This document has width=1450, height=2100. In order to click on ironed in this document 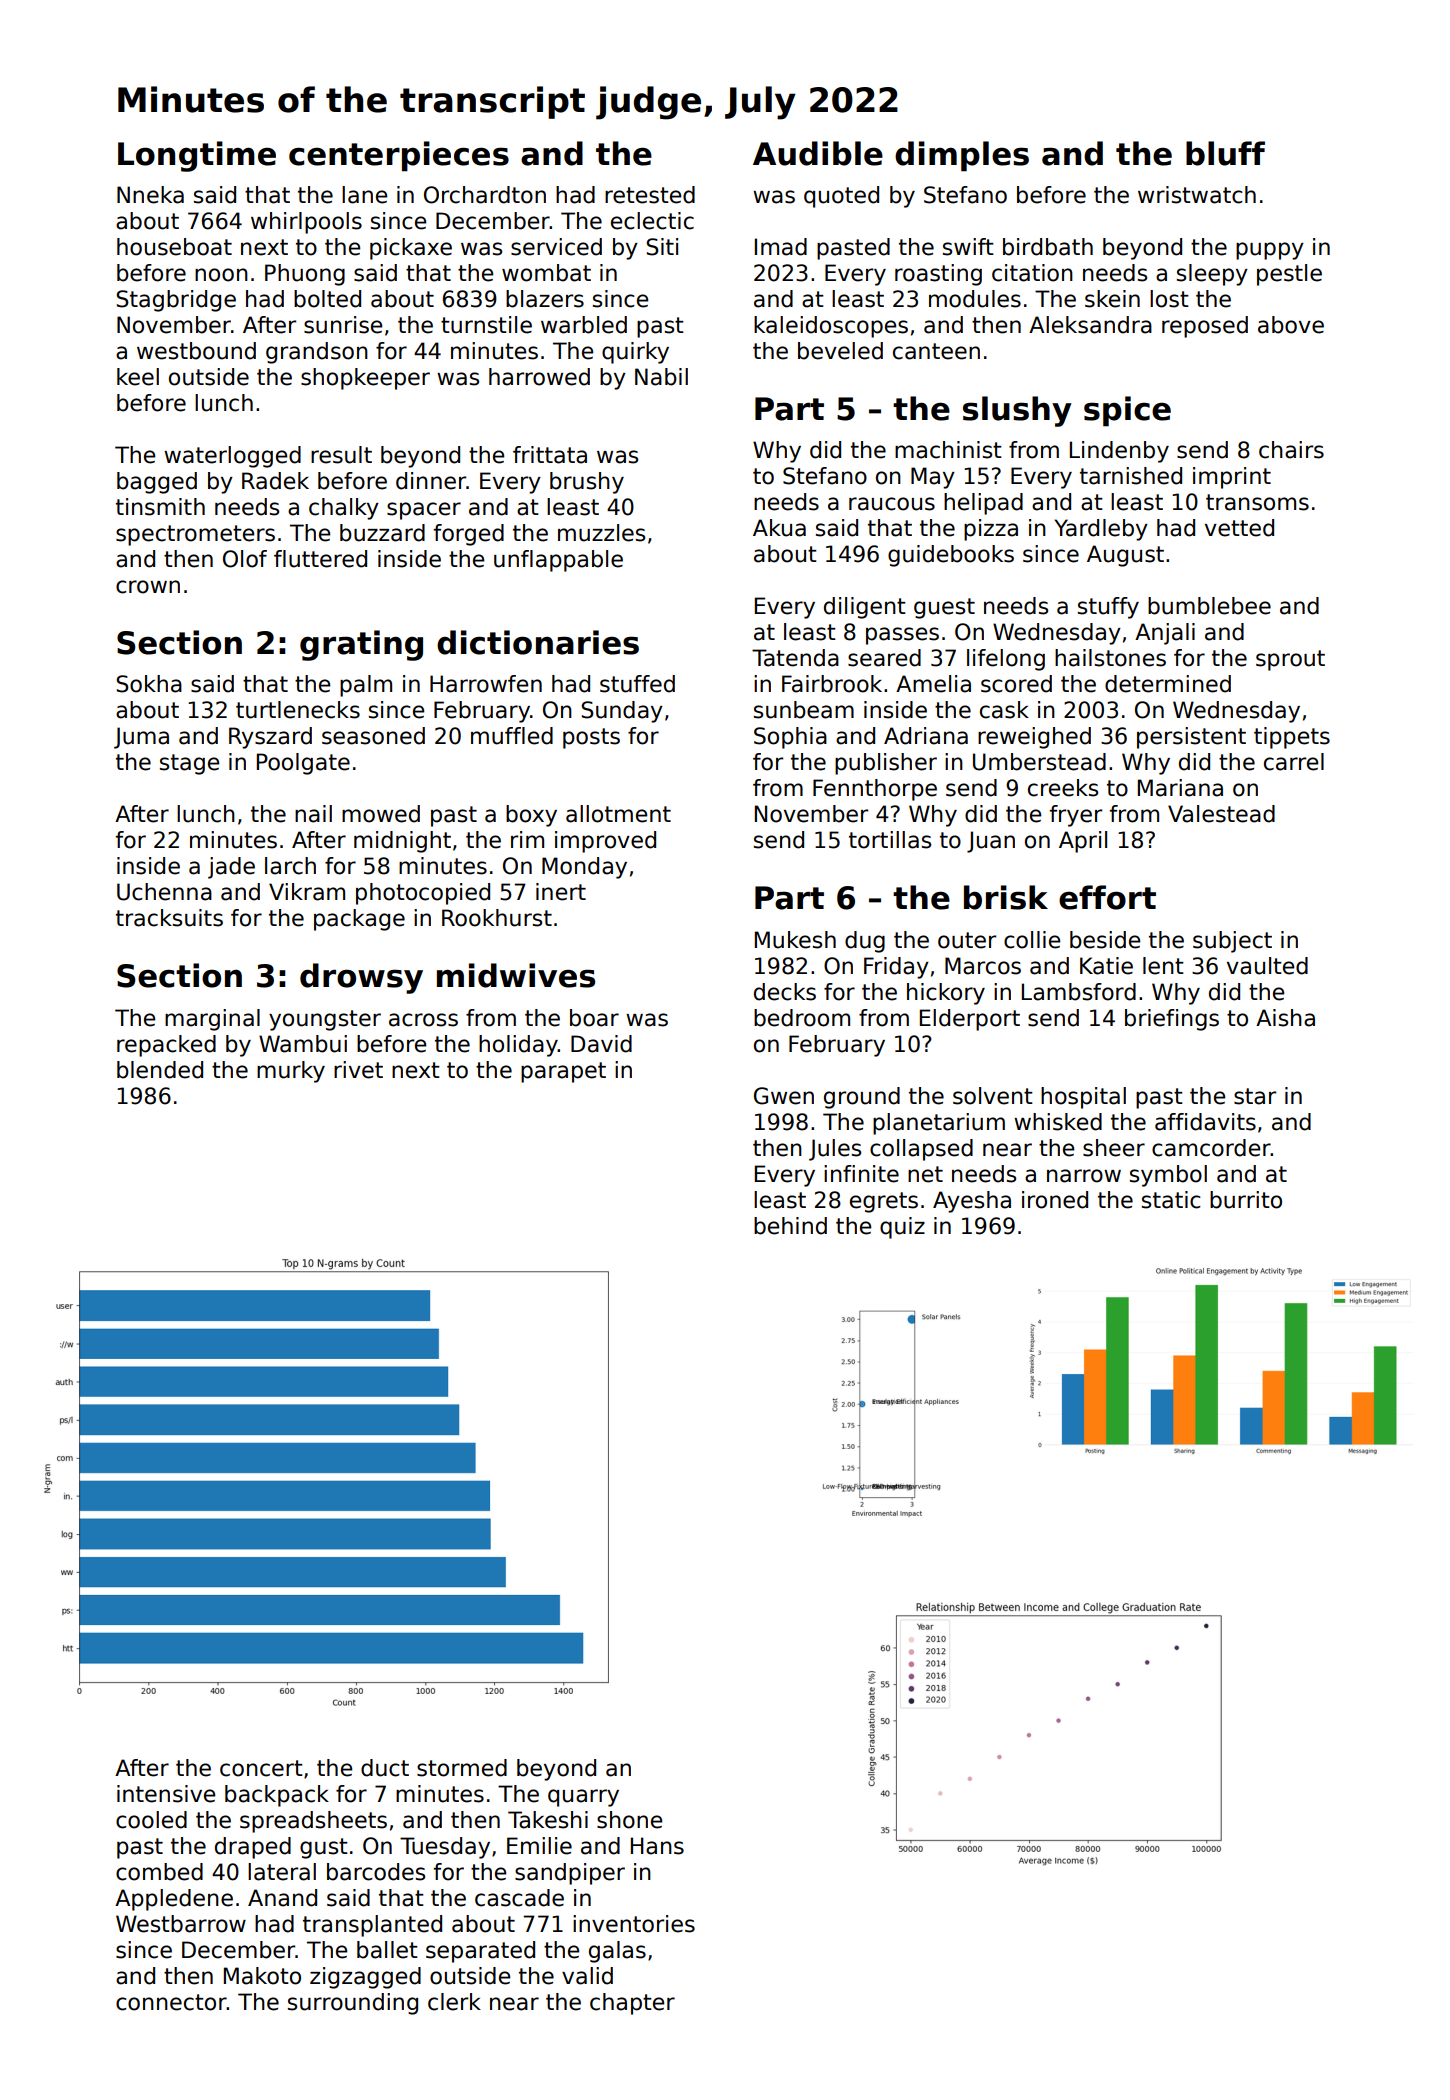, I will do `click(1055, 1200)`.
